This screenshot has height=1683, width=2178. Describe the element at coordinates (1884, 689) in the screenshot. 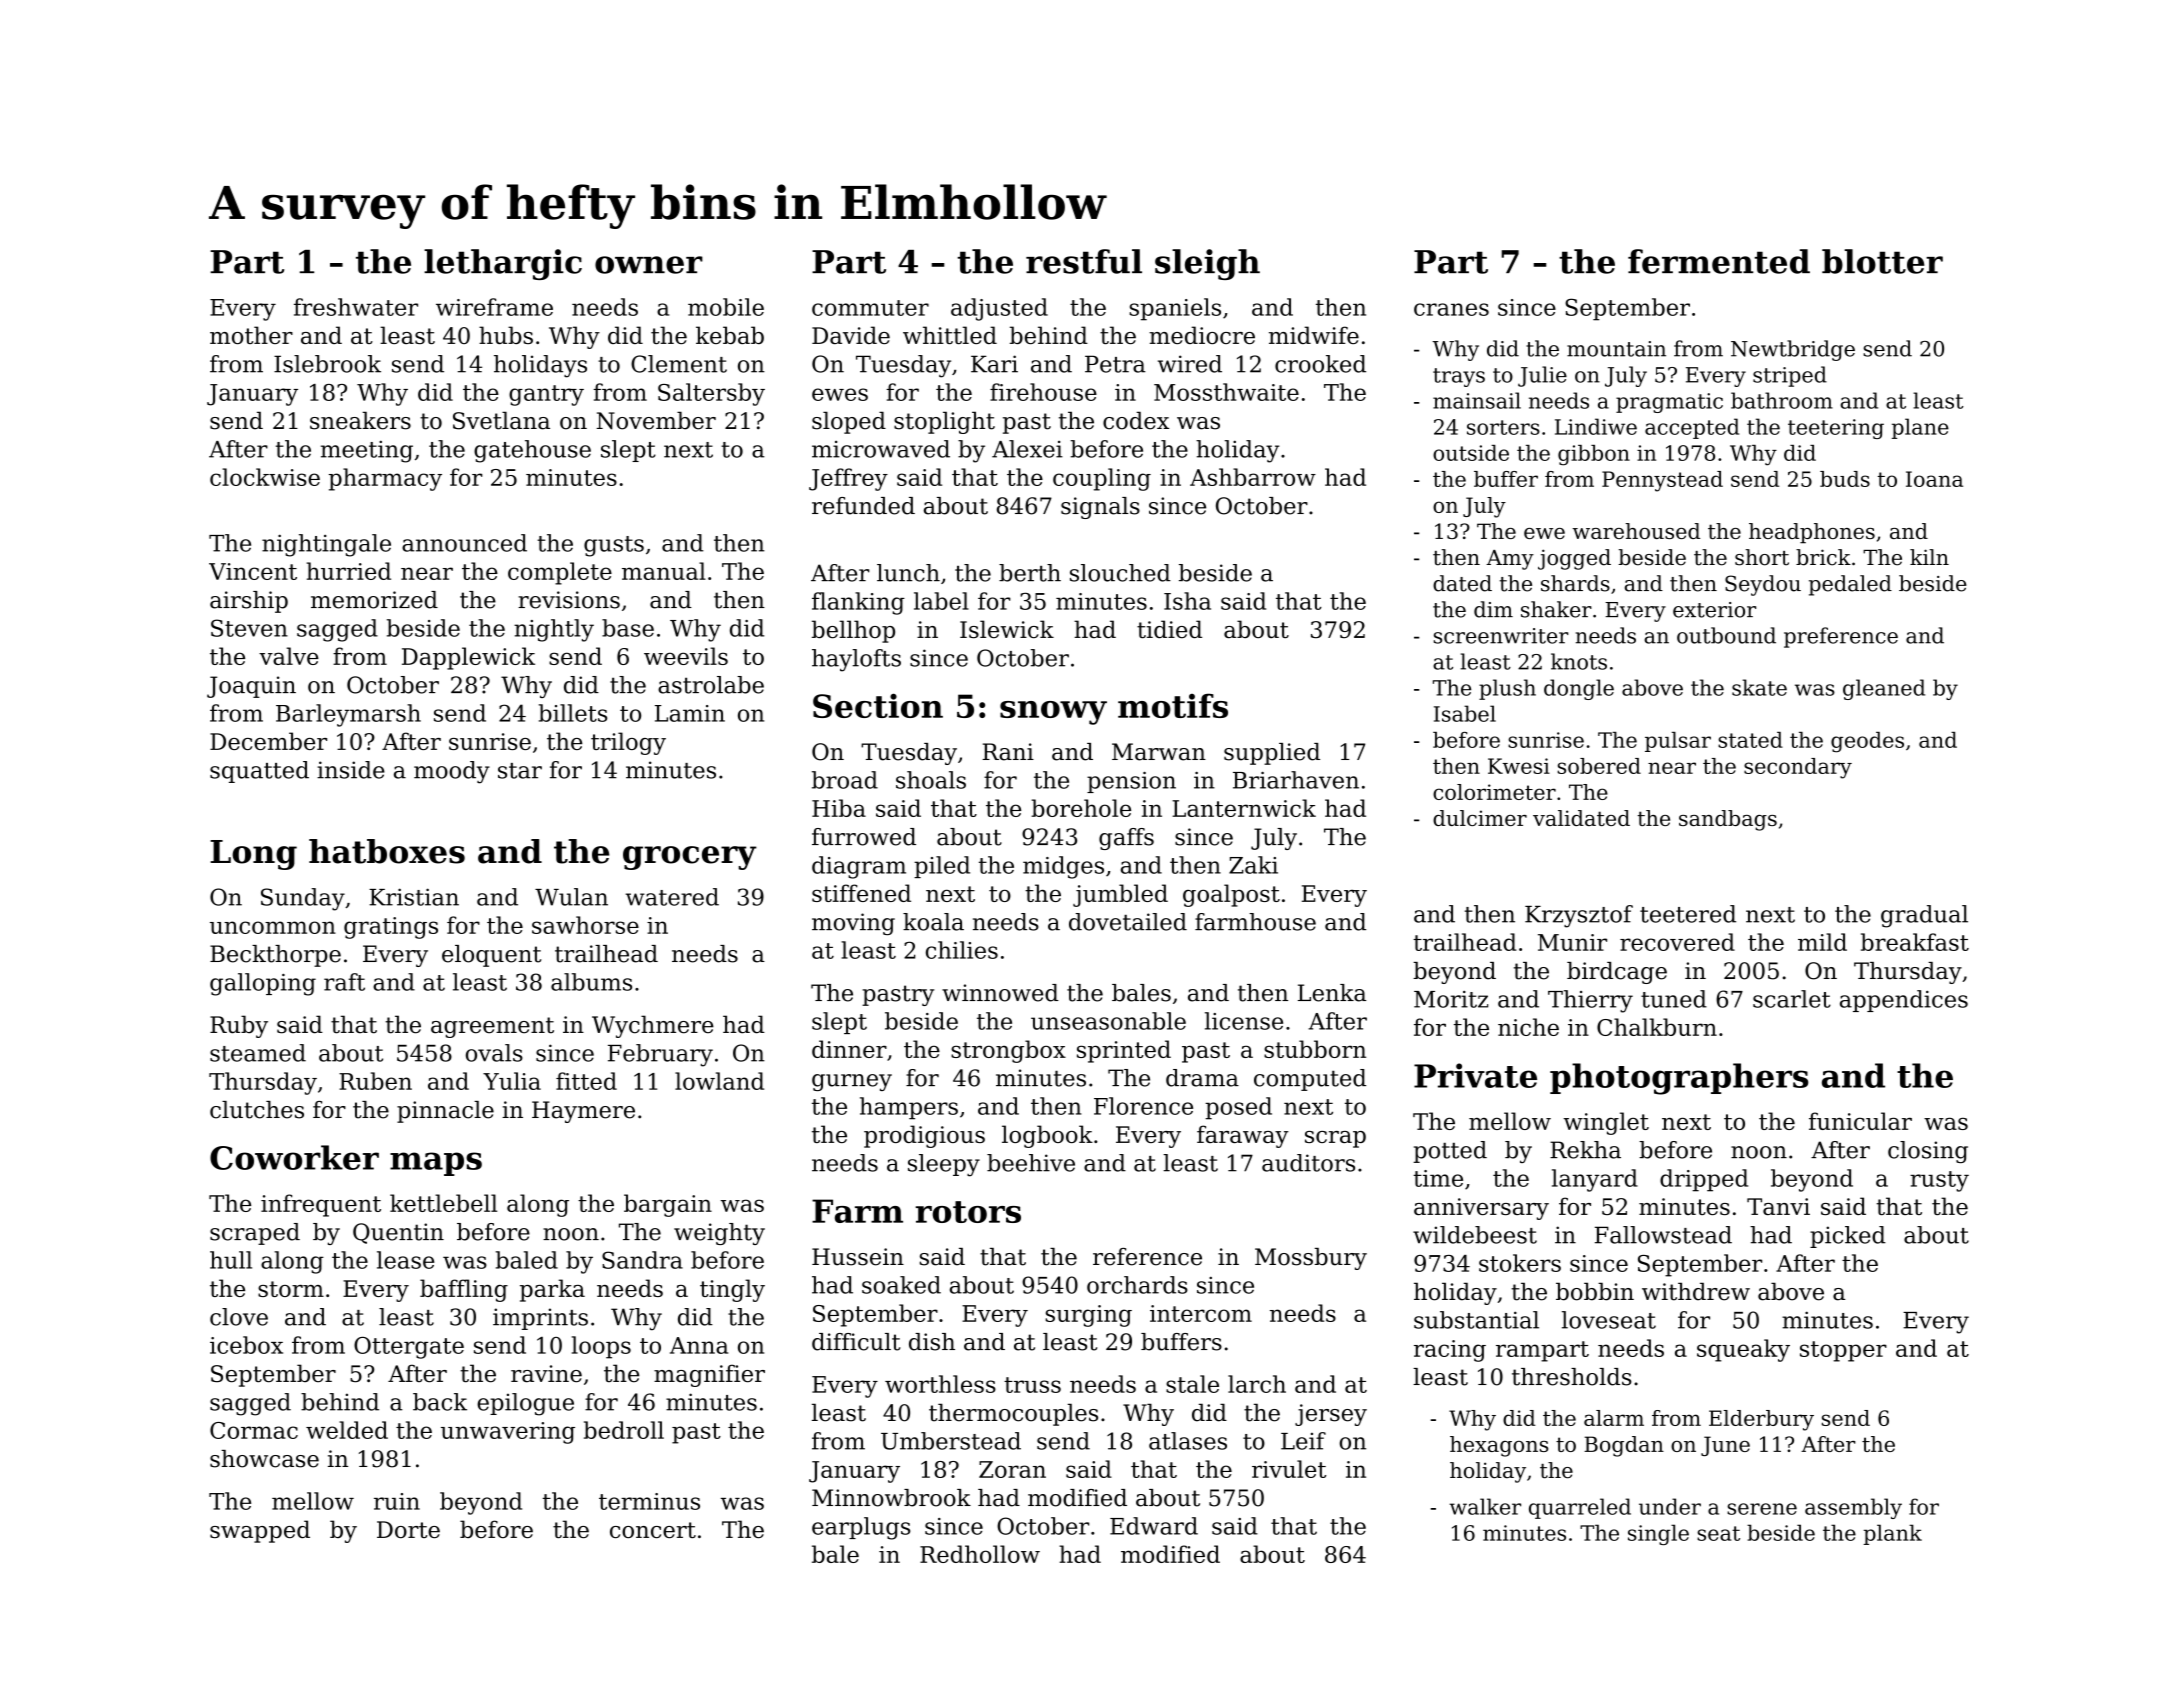

I see `gleaned` at that location.
